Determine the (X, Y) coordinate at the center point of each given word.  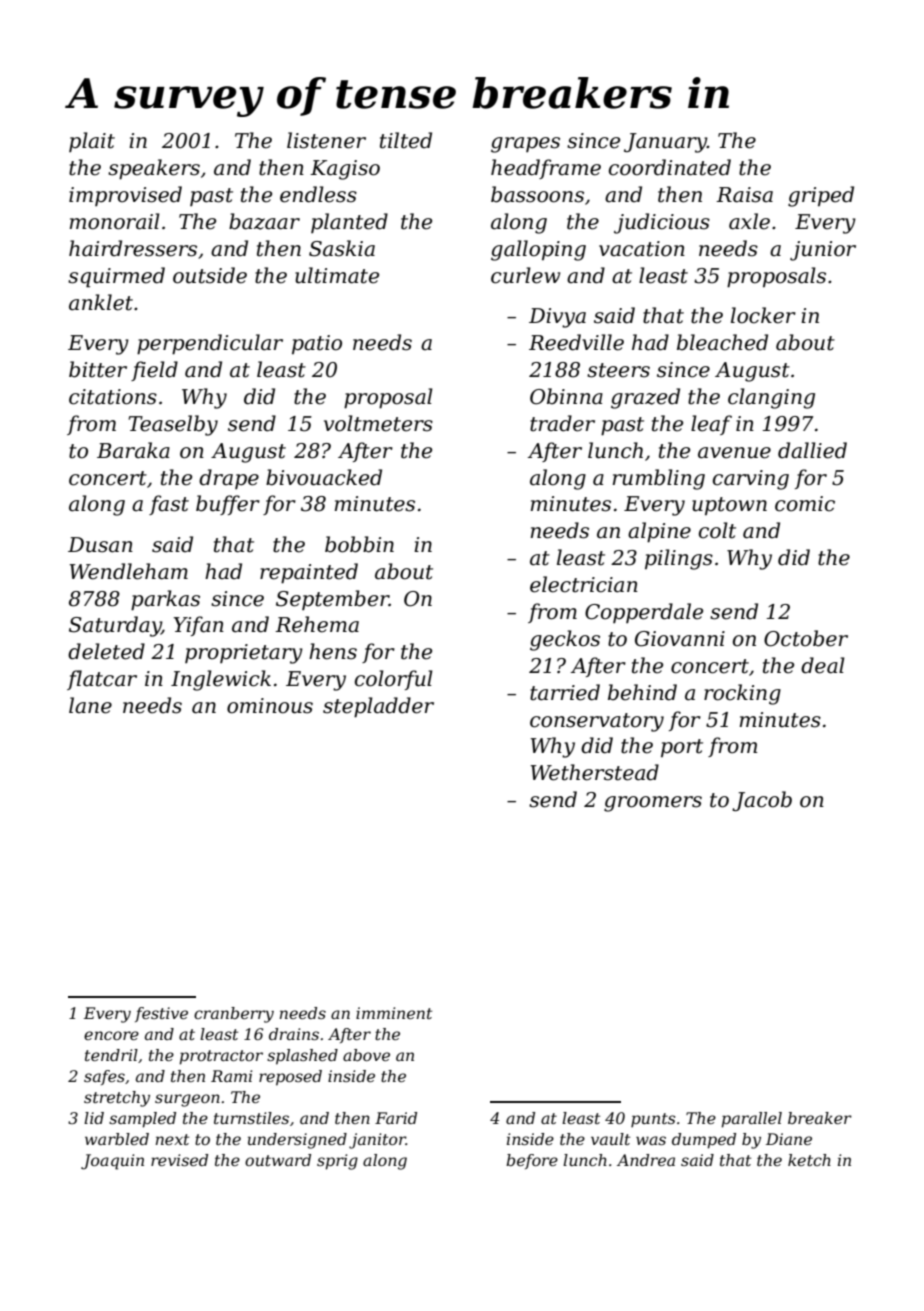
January (665, 143)
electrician (584, 584)
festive (161, 1014)
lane (90, 705)
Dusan (100, 545)
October (806, 638)
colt (717, 530)
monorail (115, 221)
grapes (525, 145)
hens (333, 651)
